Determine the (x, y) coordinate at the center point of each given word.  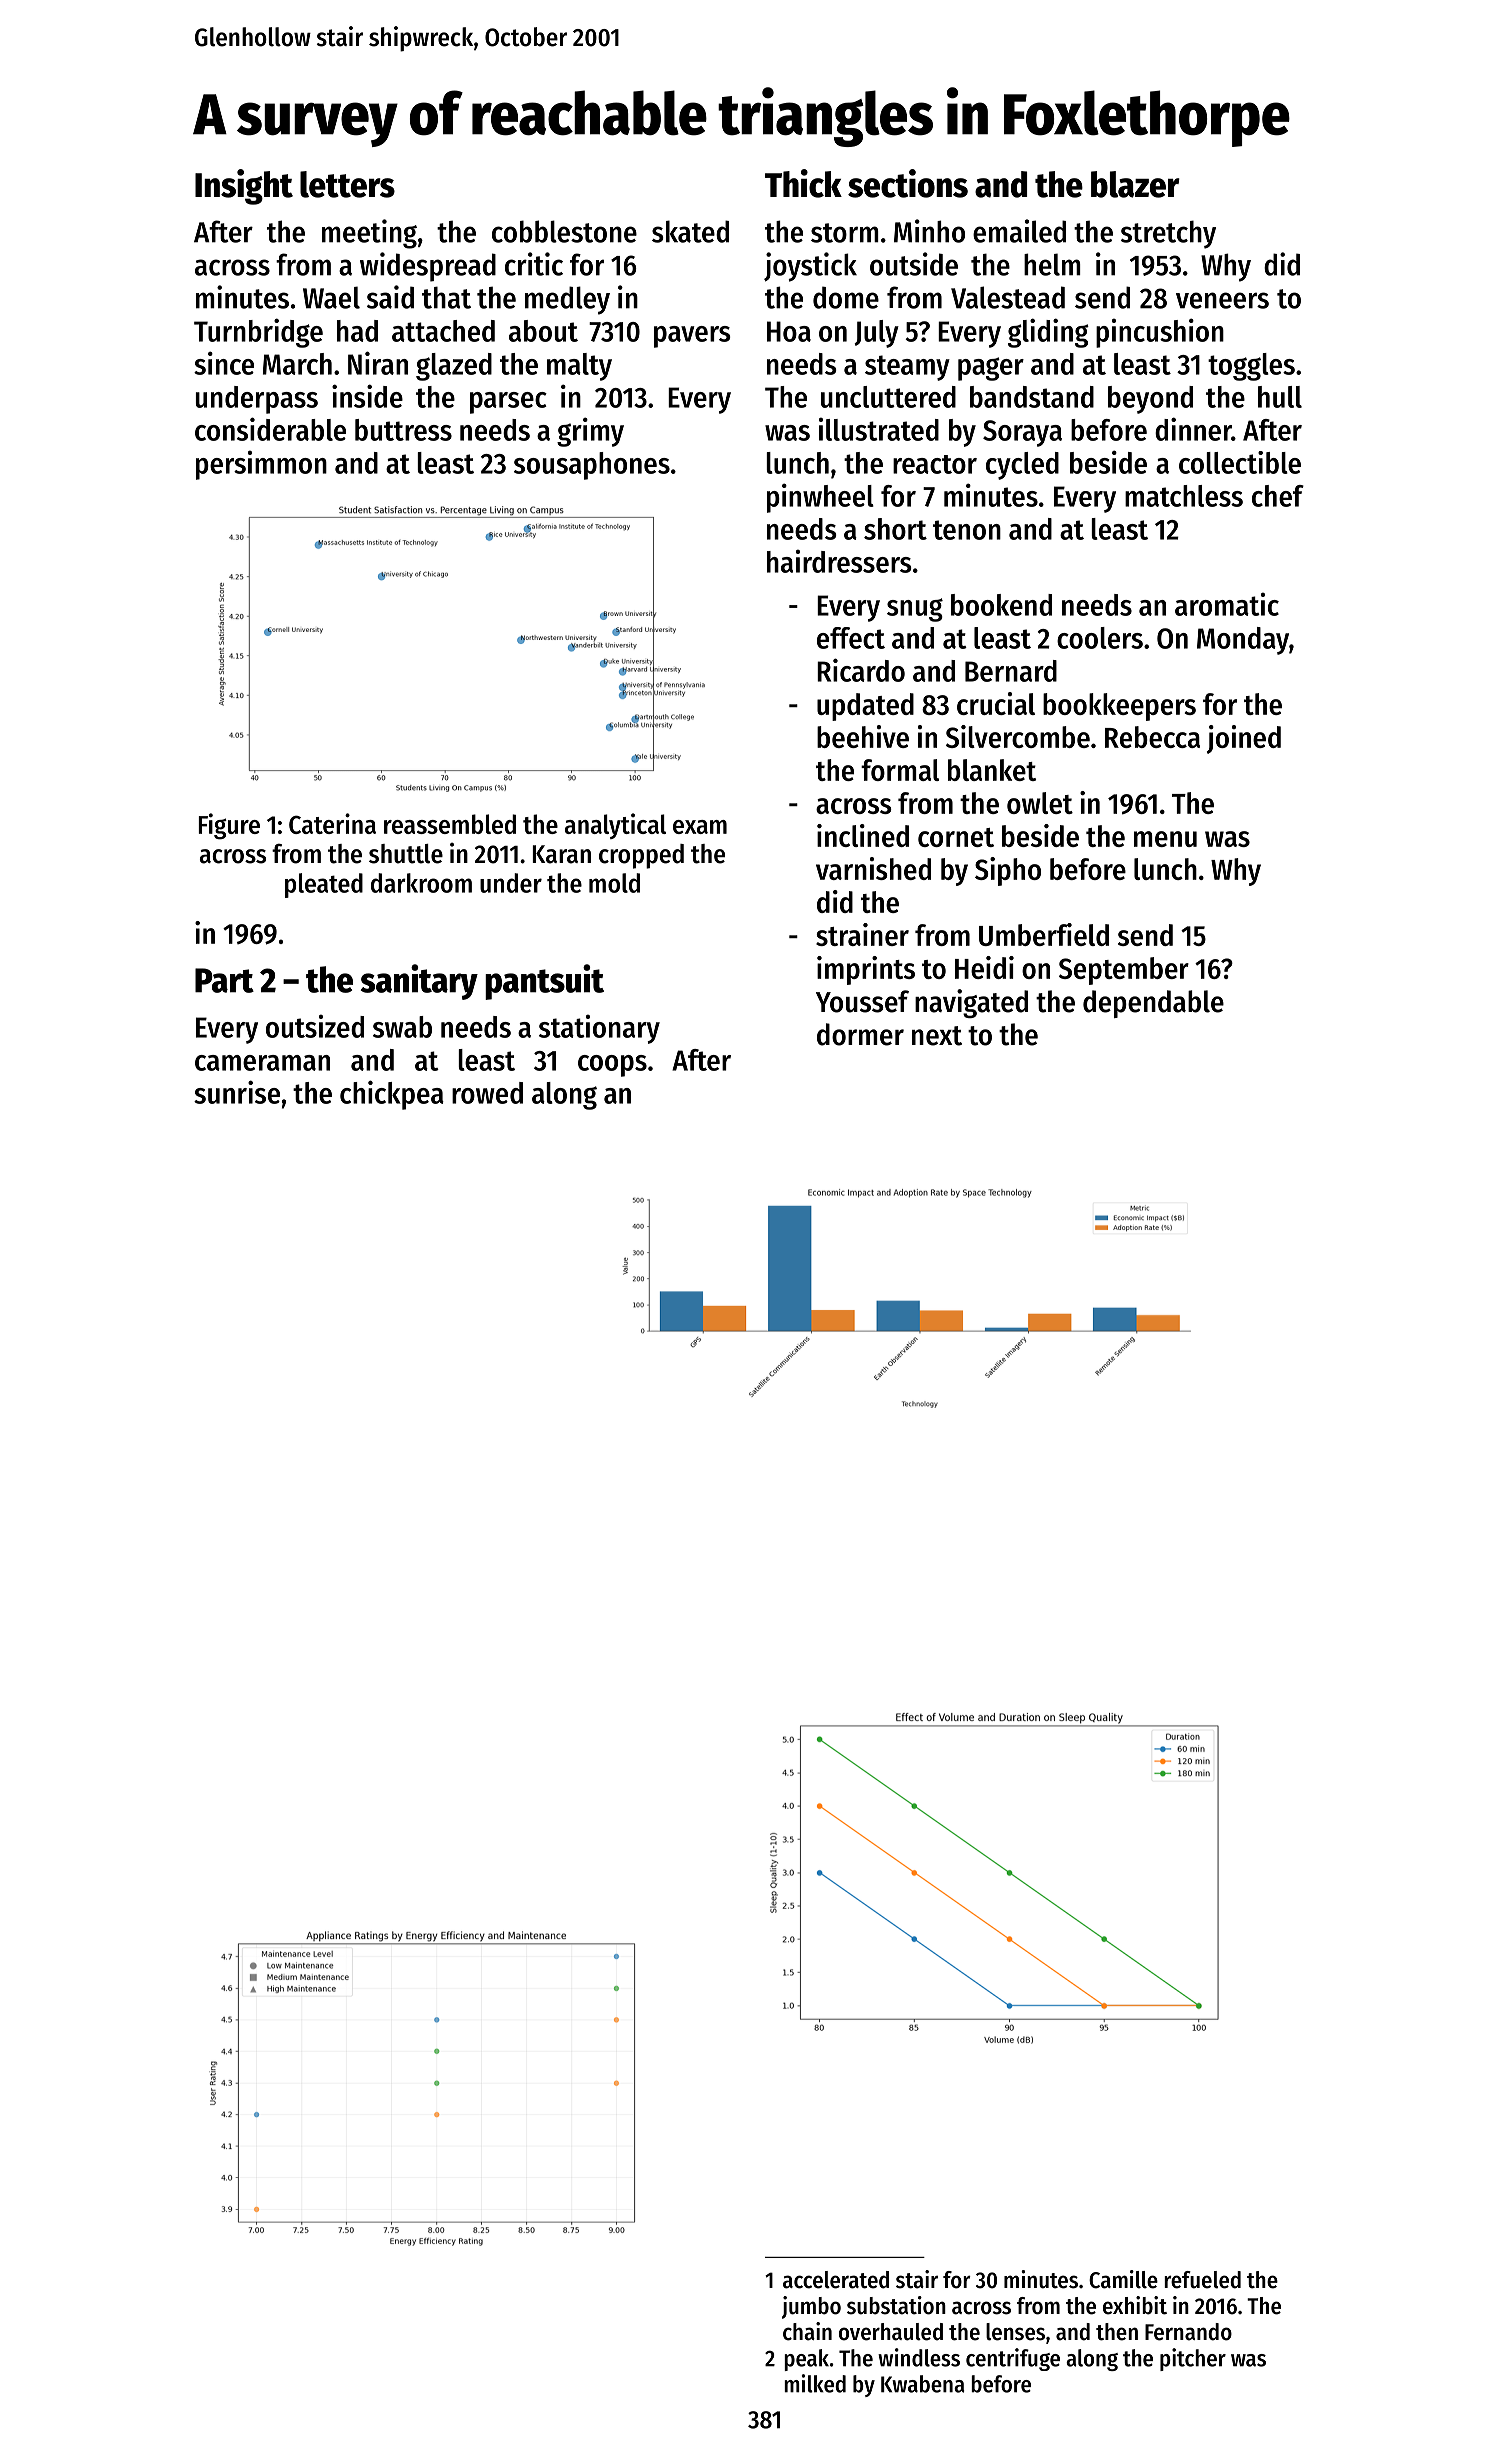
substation (896, 2305)
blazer (1135, 184)
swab (402, 1027)
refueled (1202, 2280)
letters (347, 184)
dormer (860, 1034)
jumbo (811, 2307)
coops (612, 1066)
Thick (803, 183)
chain (807, 2331)
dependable (1153, 1004)
